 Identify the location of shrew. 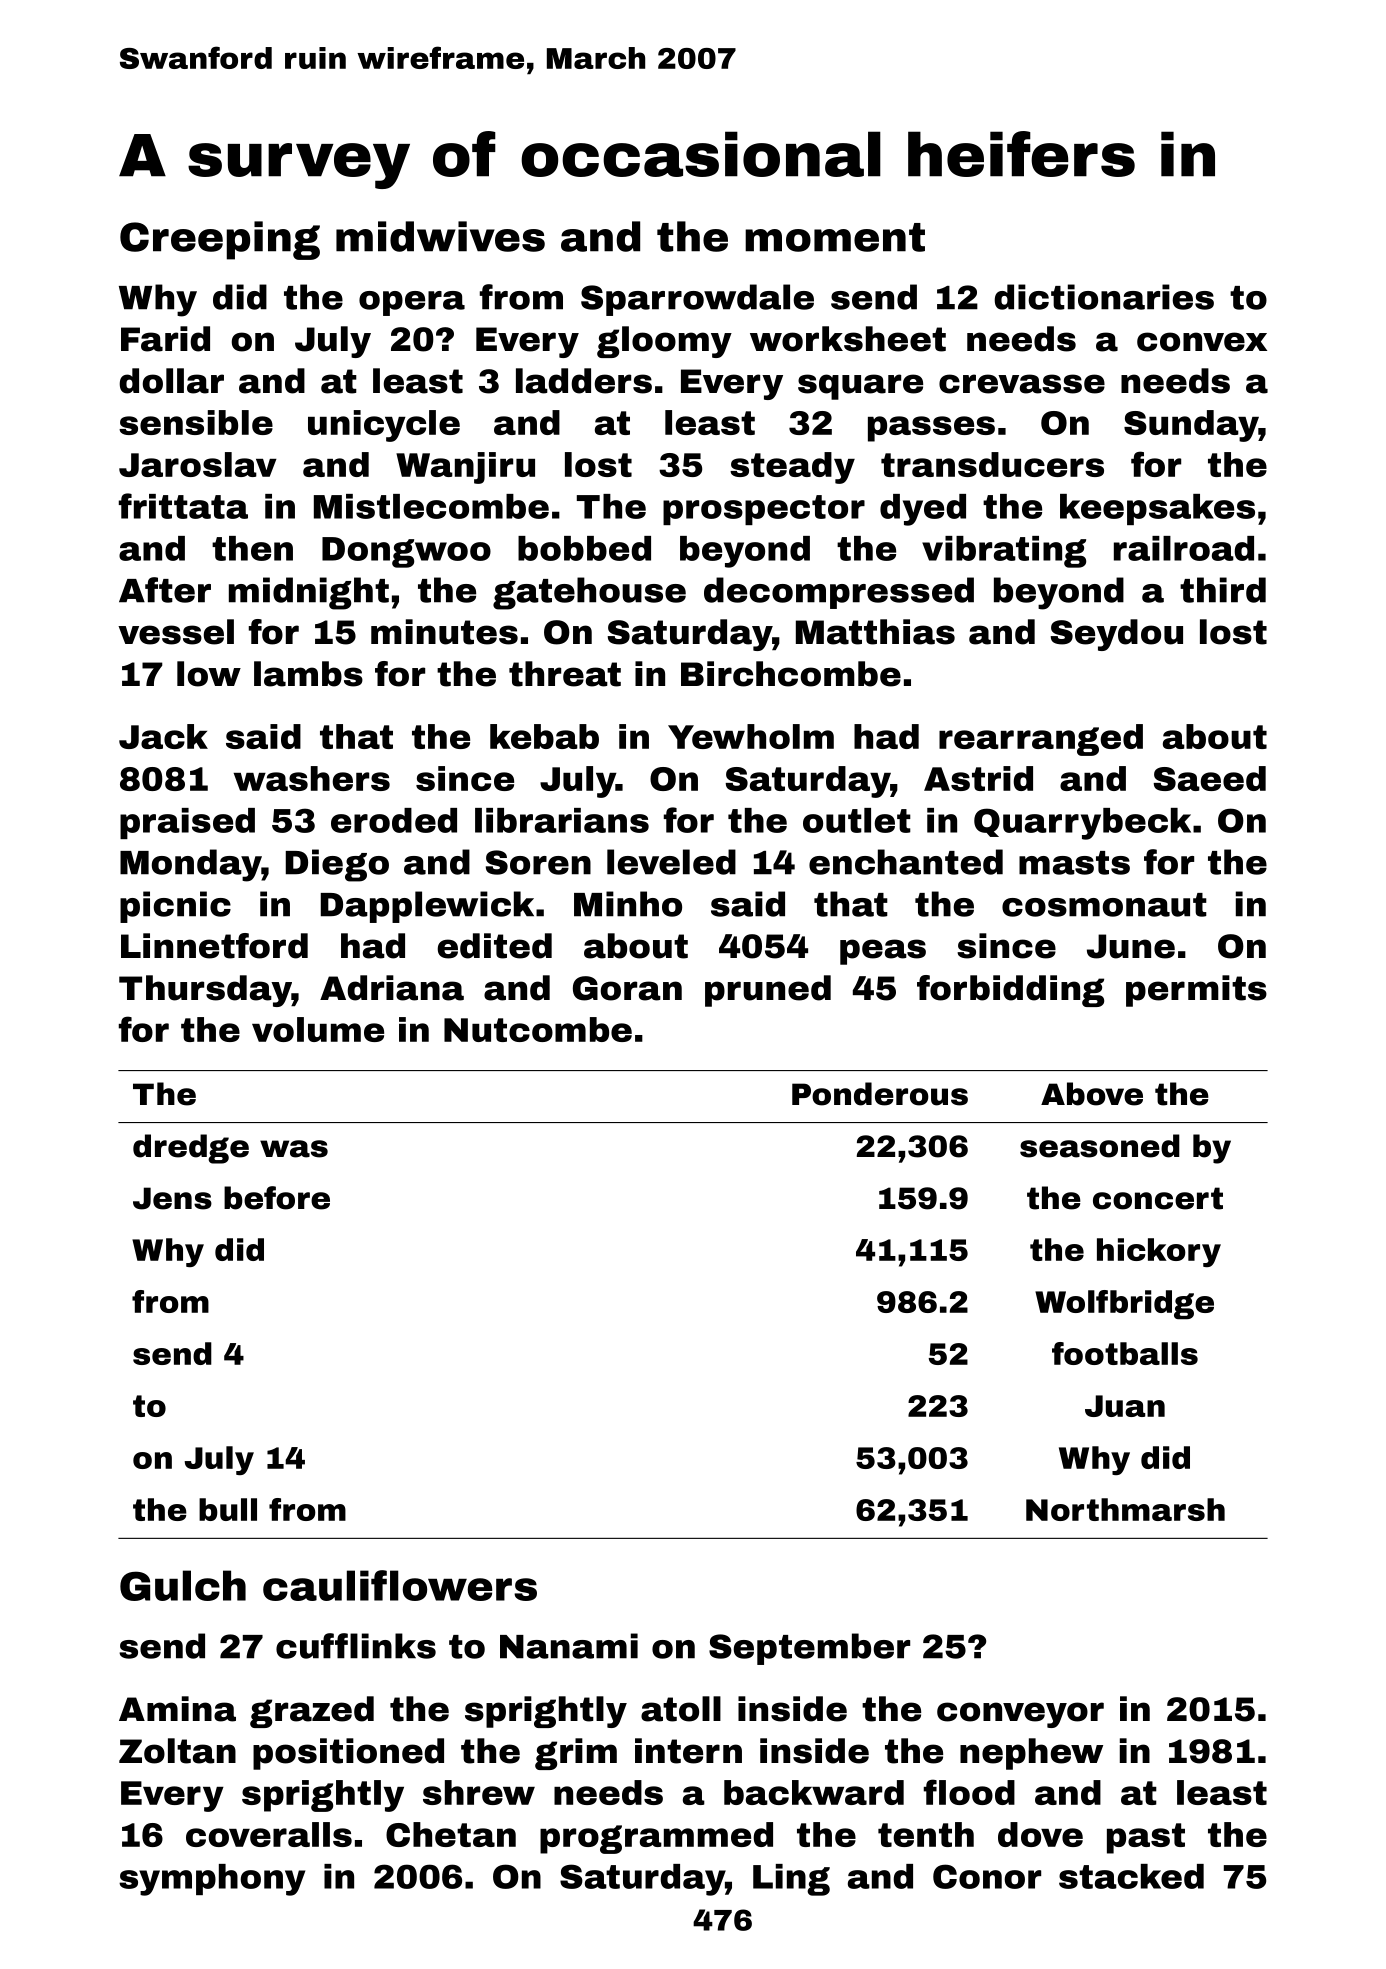
(479, 1792).
